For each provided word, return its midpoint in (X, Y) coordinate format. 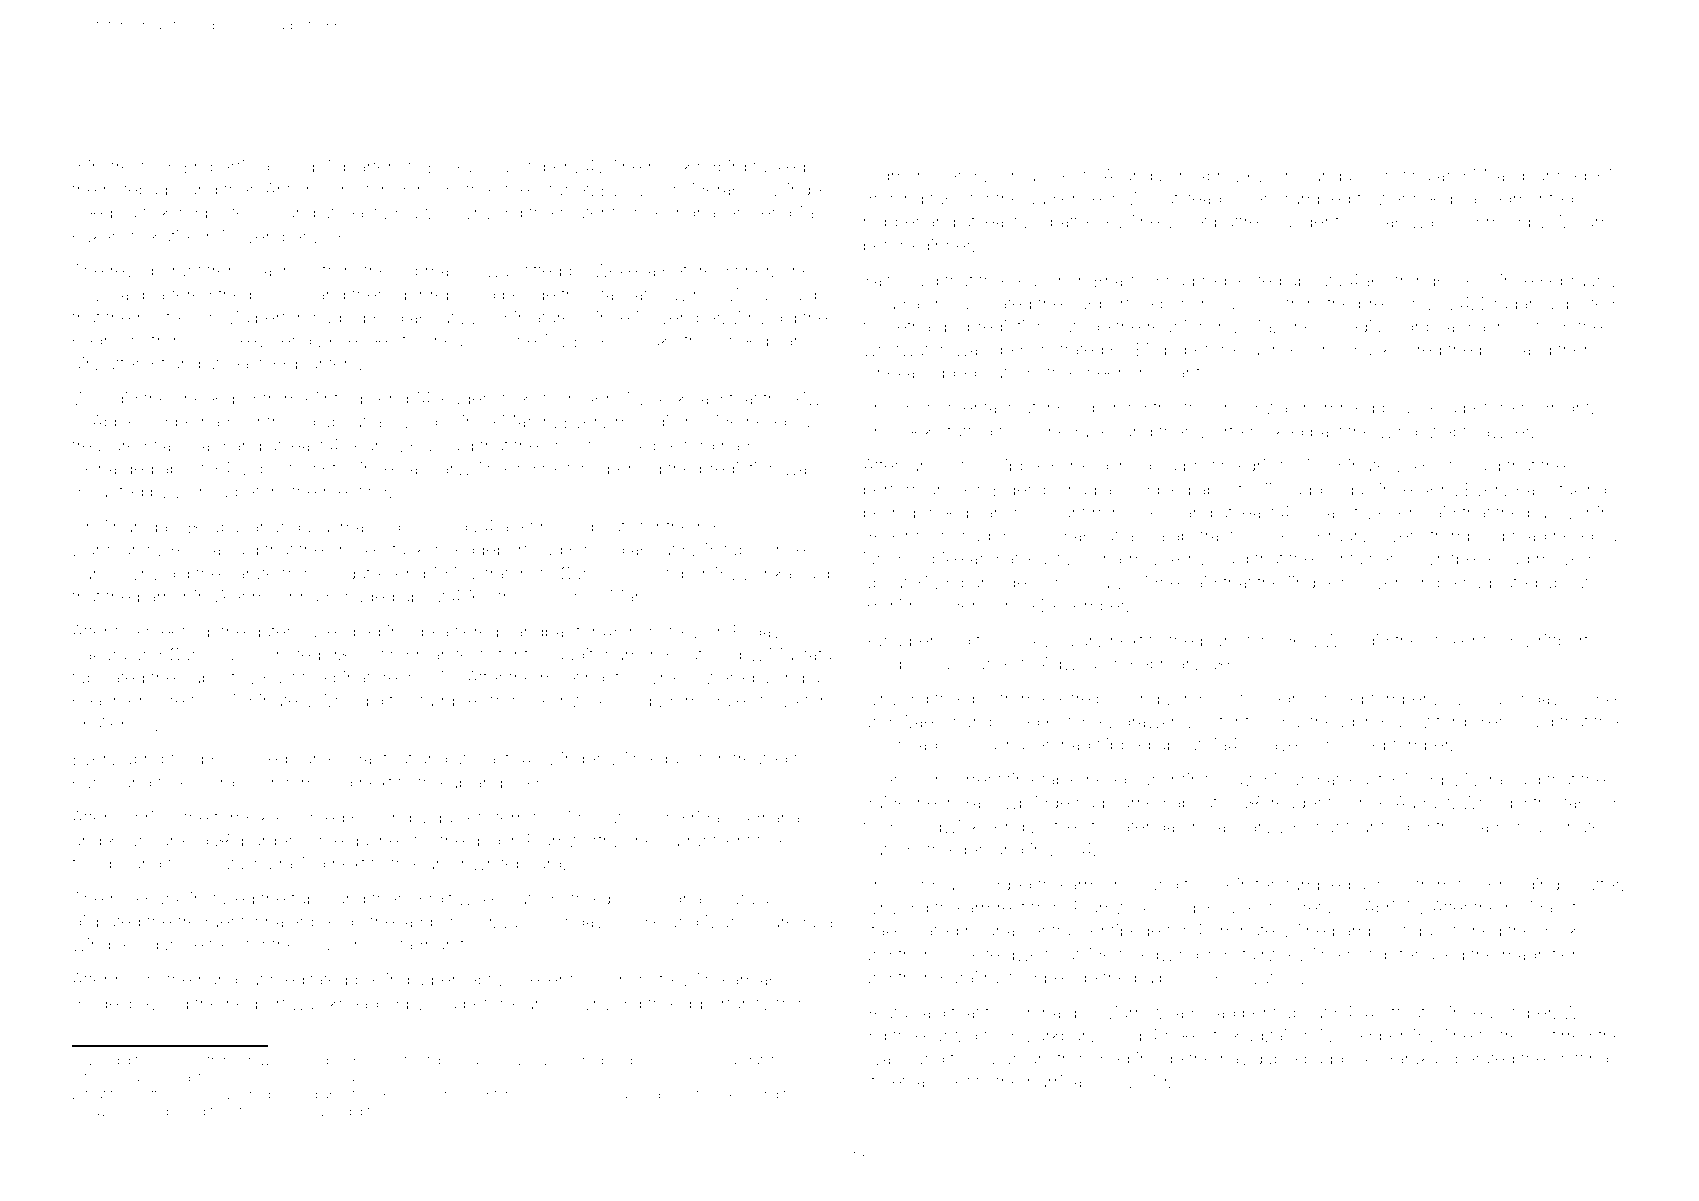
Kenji (1497, 723)
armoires (1103, 884)
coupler (180, 1061)
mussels (1044, 175)
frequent (211, 922)
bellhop (893, 514)
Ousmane (346, 526)
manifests (454, 654)
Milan (1494, 175)
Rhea (443, 340)
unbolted (1580, 303)
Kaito (882, 280)
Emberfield (227, 166)
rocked (1276, 431)
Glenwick (570, 700)
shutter (1593, 884)
